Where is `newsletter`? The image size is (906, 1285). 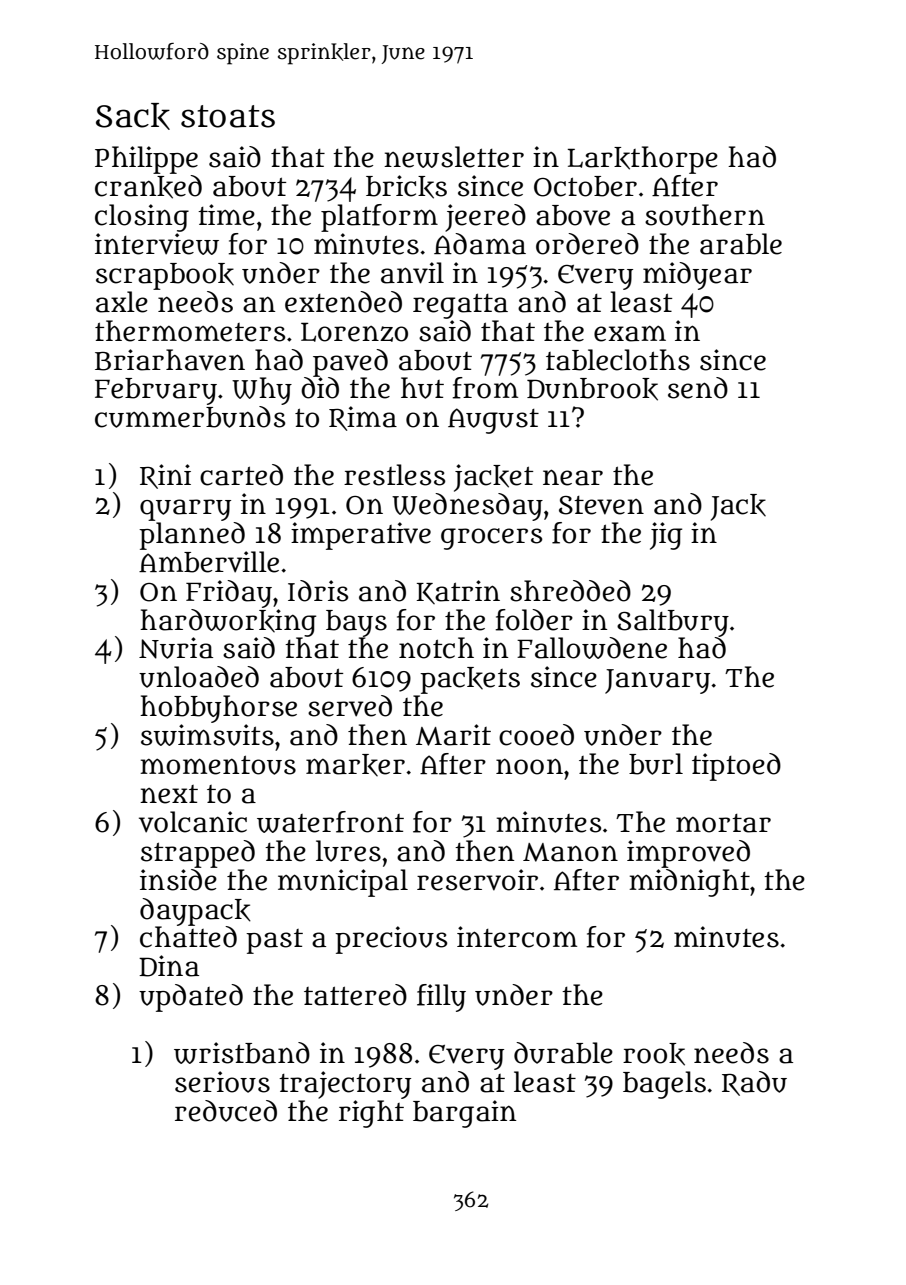
newsletter is located at coordinates (454, 157).
